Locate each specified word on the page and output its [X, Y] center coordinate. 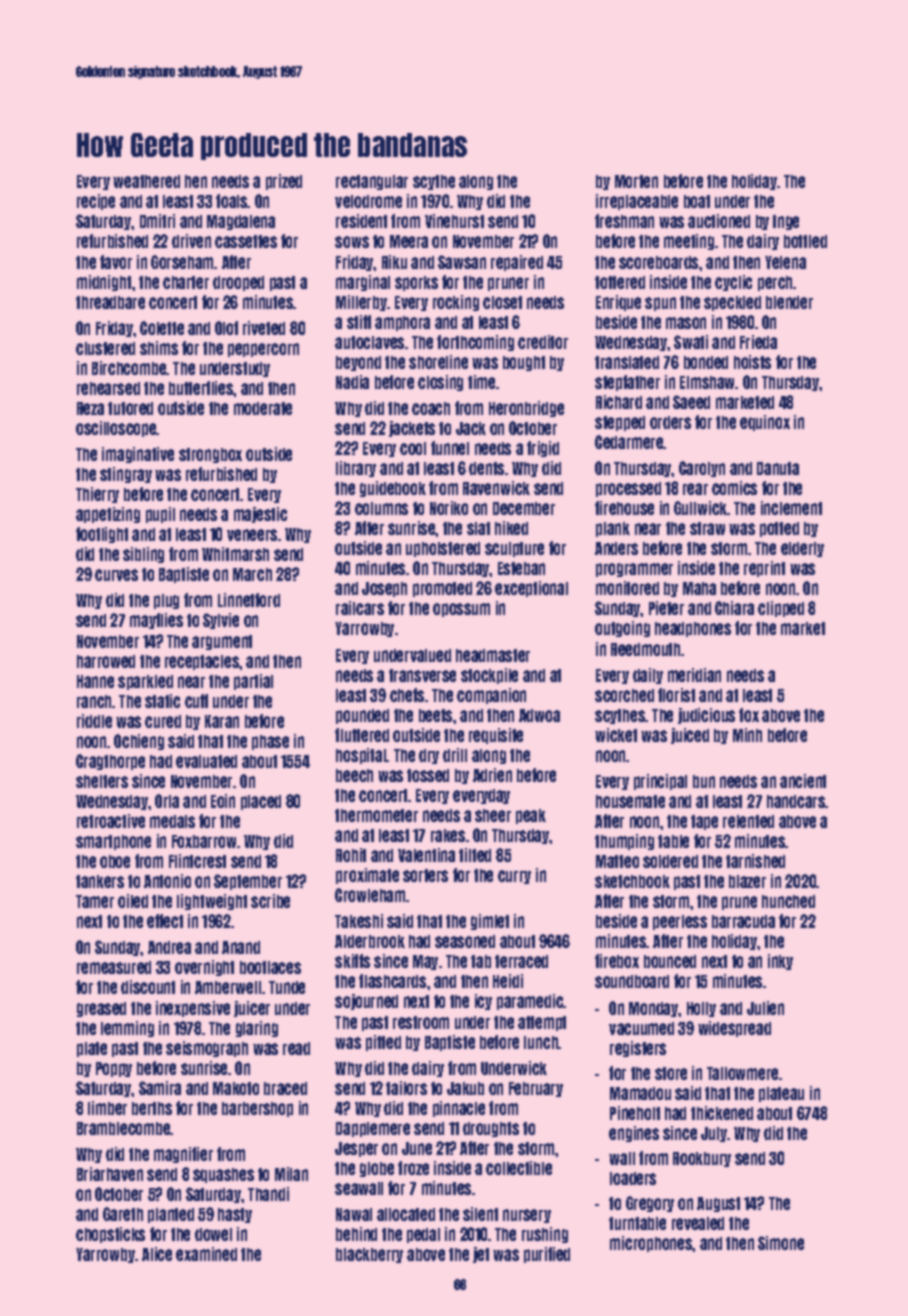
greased [101, 1009]
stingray [126, 475]
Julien [765, 1008]
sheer [493, 815]
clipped [781, 609]
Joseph [384, 589]
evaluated [206, 761]
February [536, 1089]
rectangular [372, 182]
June [417, 1148]
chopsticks [110, 1235]
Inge [786, 222]
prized [284, 182]
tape [704, 822]
